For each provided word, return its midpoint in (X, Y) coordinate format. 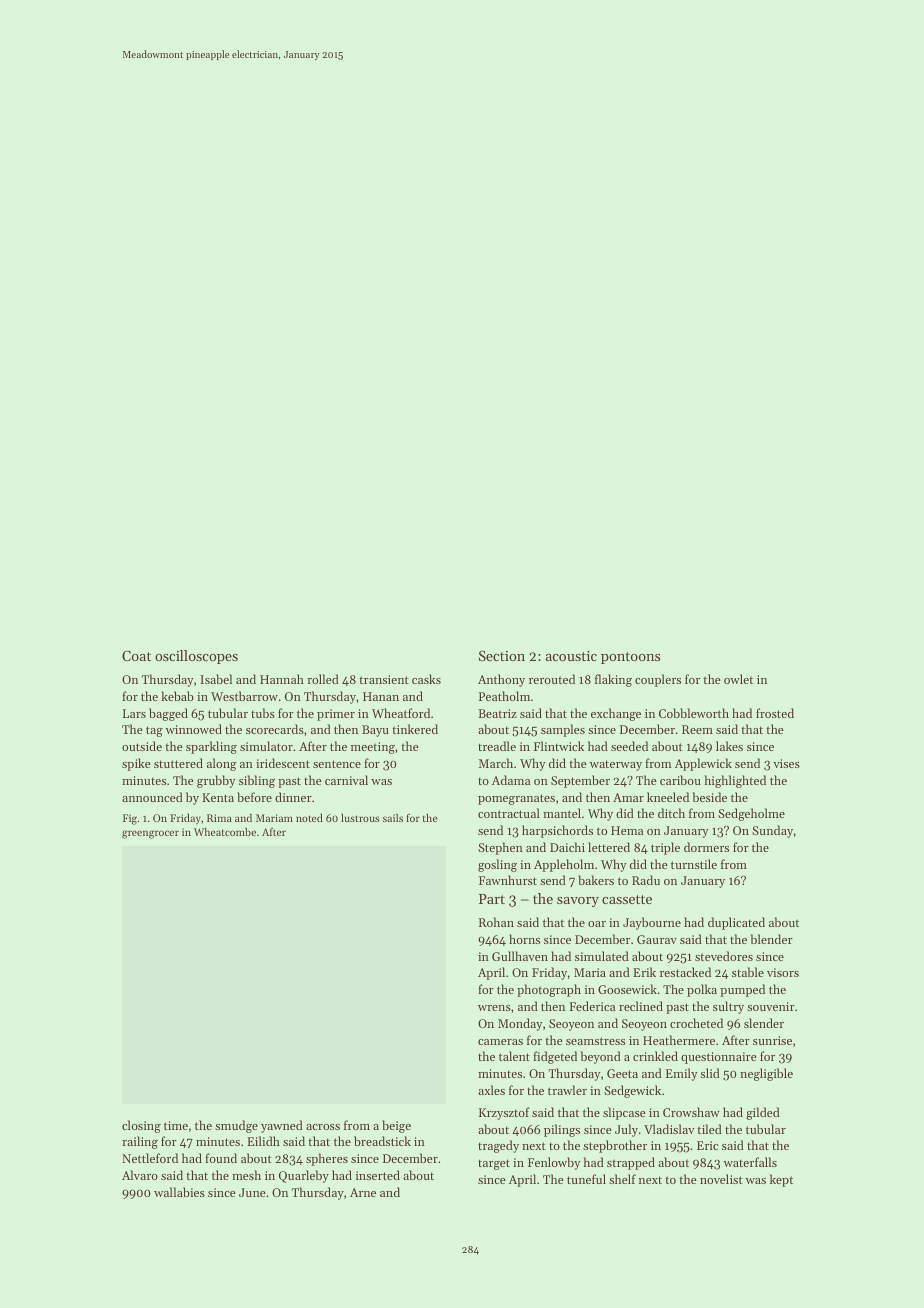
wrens (494, 1008)
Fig (130, 819)
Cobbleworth (694, 713)
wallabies (179, 1192)
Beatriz (497, 713)
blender (771, 939)
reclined (641, 1006)
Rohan (496, 922)
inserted (378, 1175)
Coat (136, 655)
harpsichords (557, 831)
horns (524, 939)
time (176, 1125)
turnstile (694, 864)
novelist (721, 1179)
